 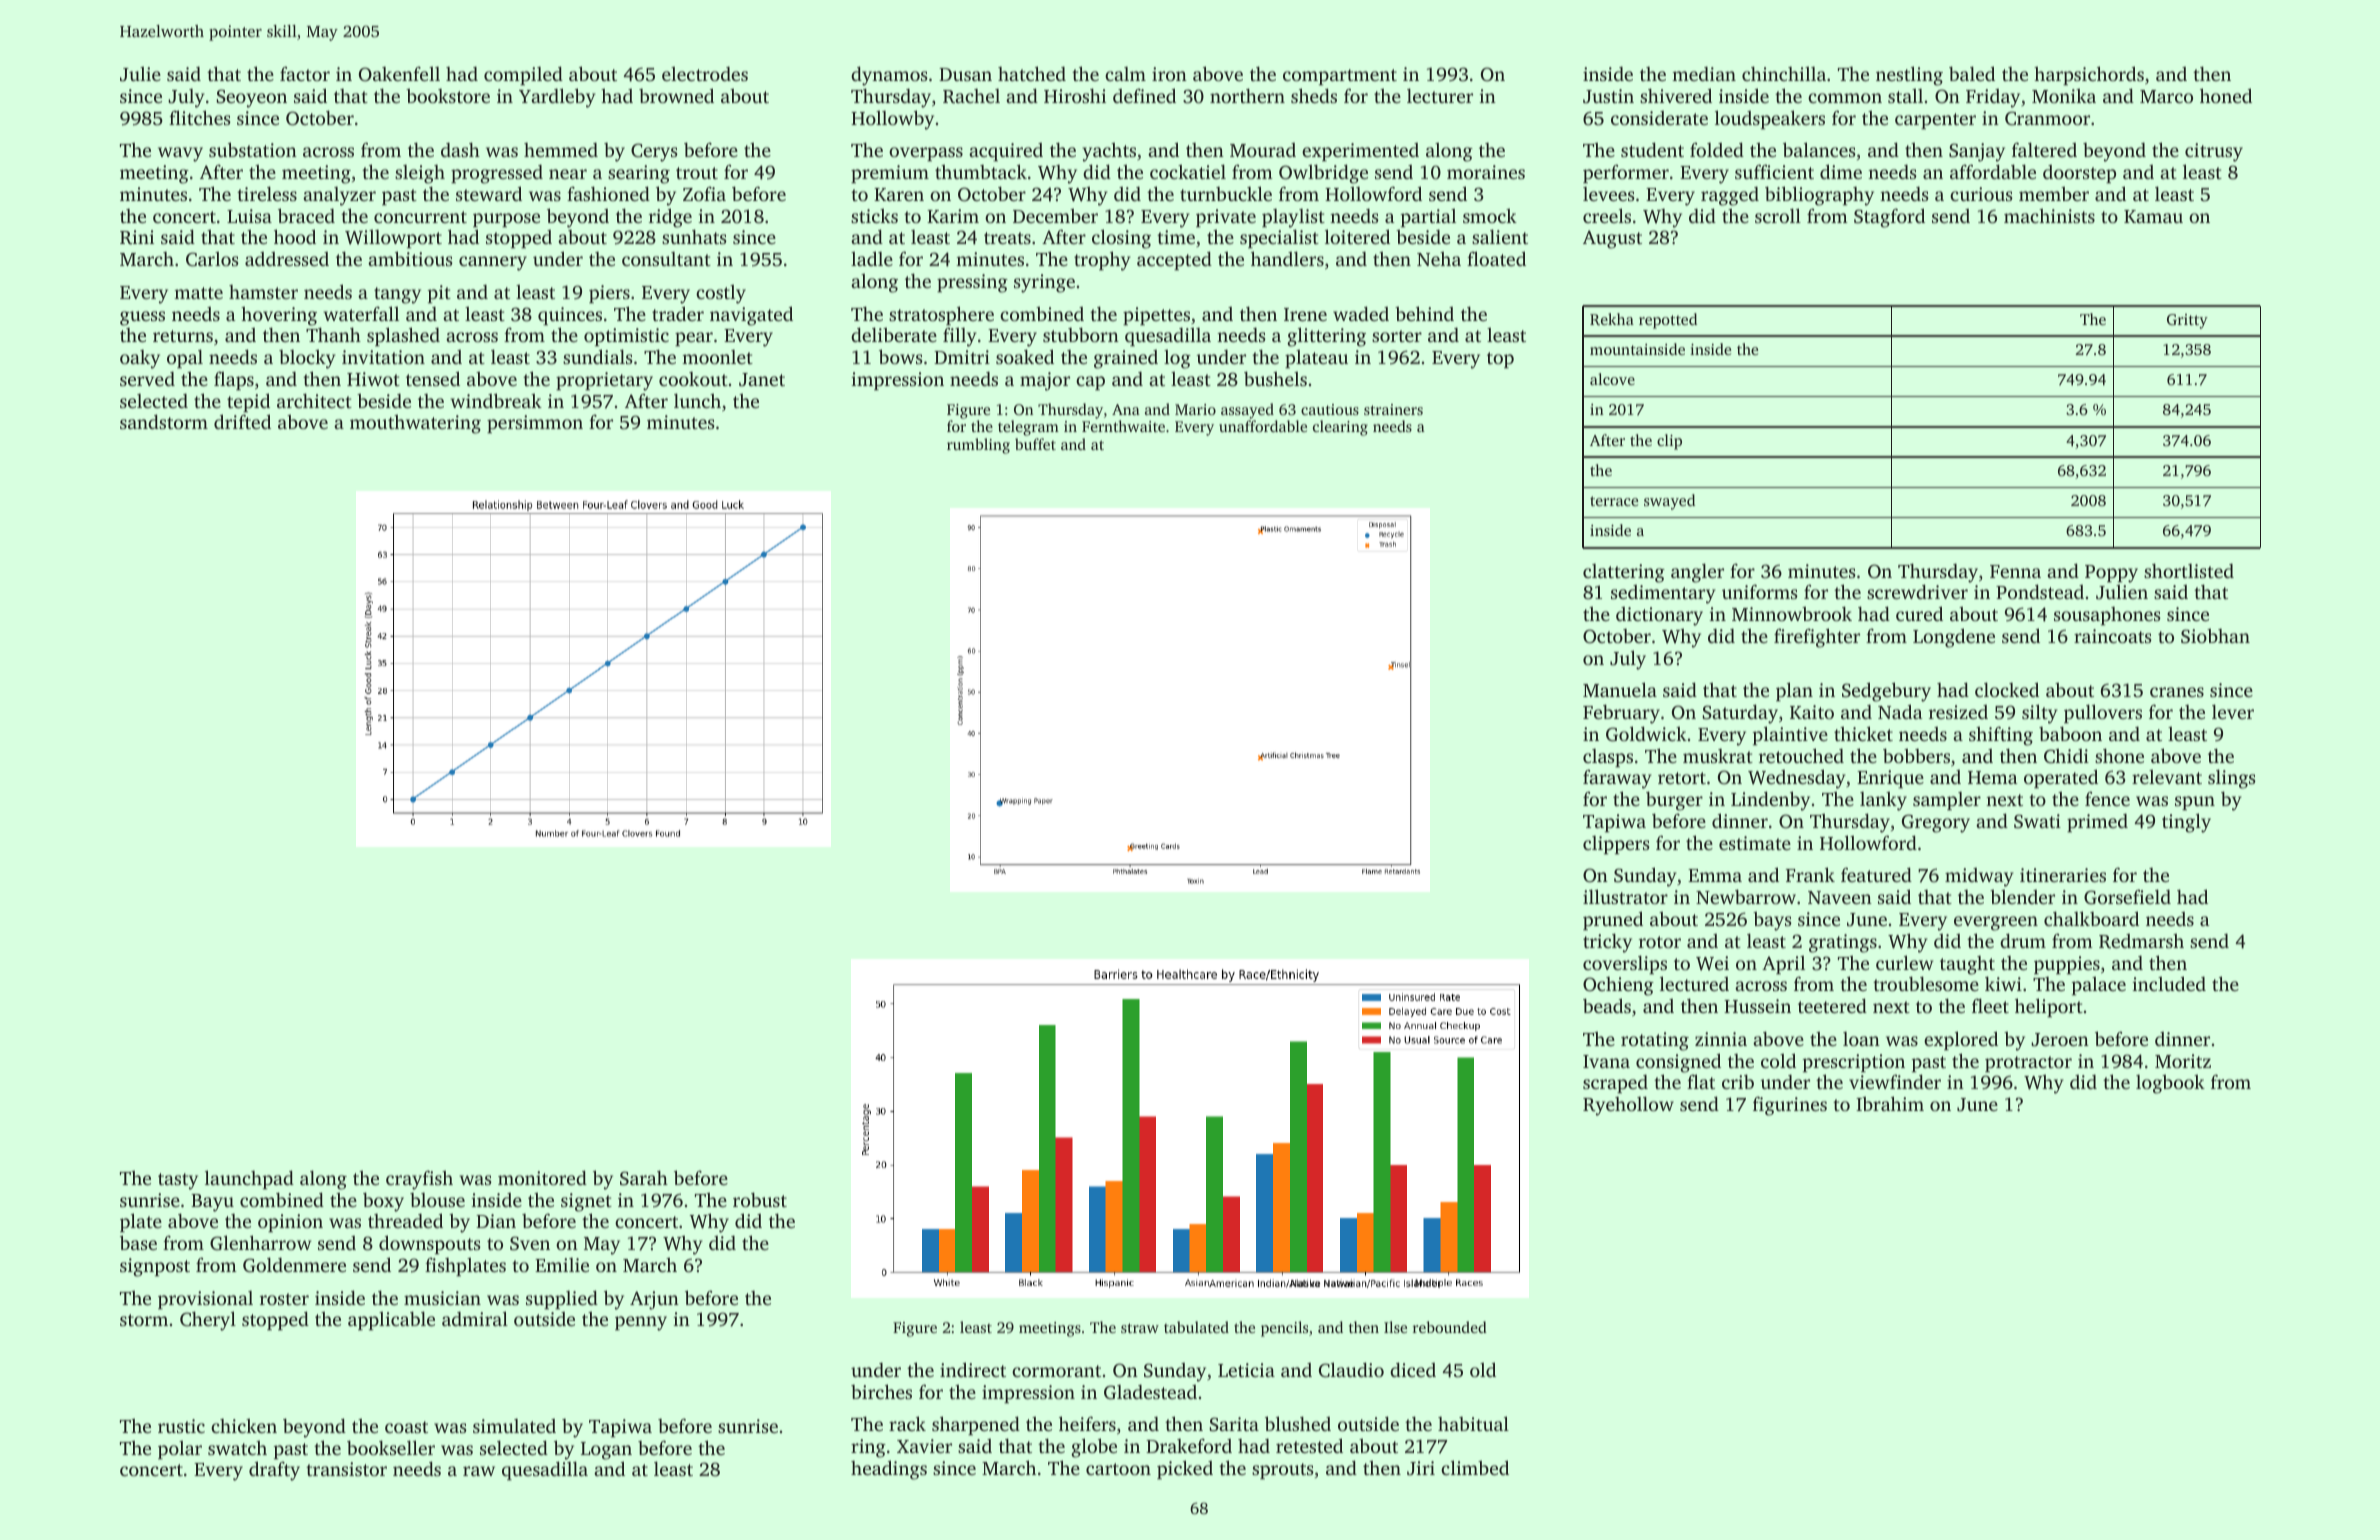 I want to click on Ryehollow, so click(x=1628, y=1106).
